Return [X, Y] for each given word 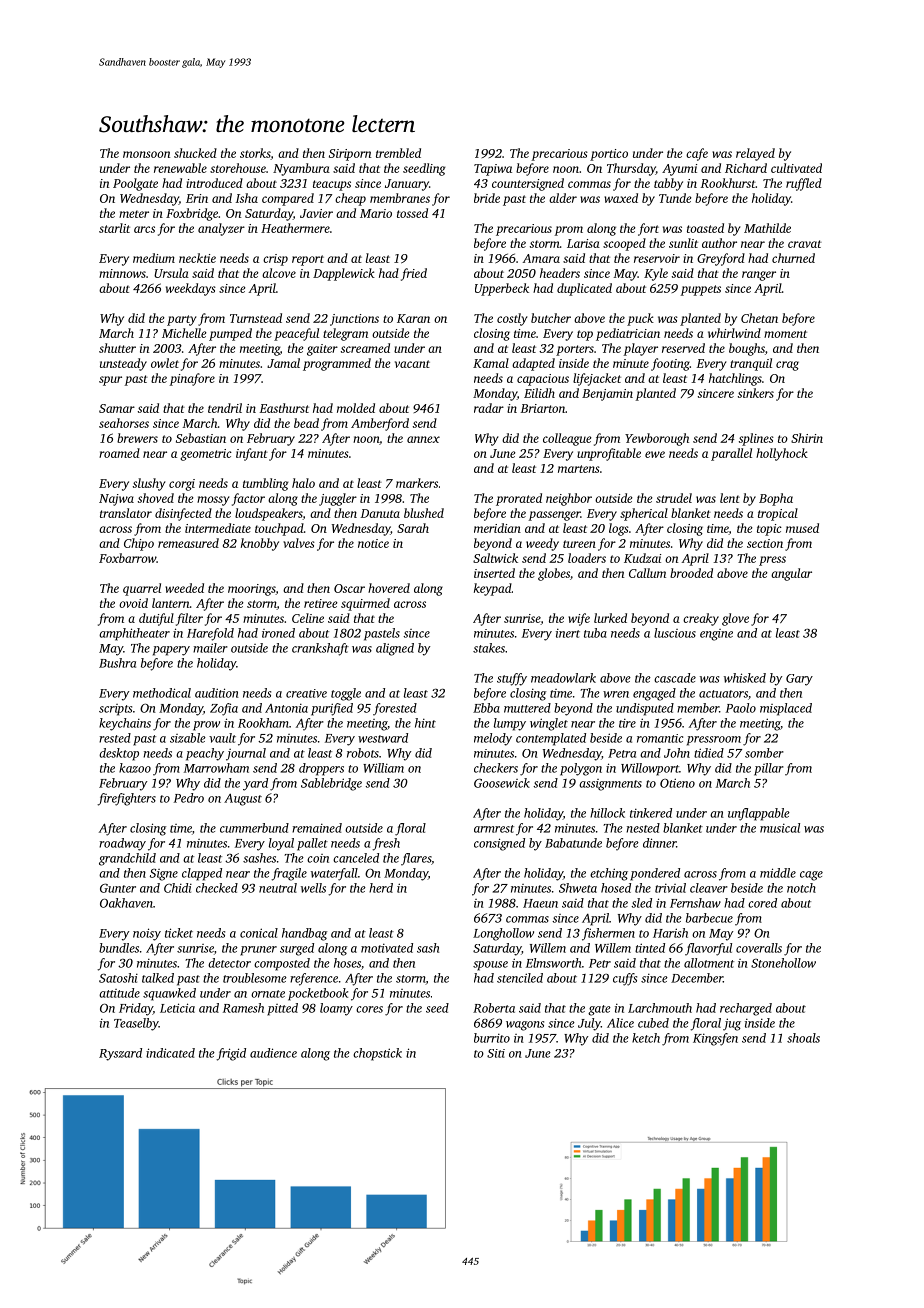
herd [381, 888]
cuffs [625, 979]
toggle [346, 694]
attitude [119, 993]
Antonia [286, 708]
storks [255, 154]
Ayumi [679, 170]
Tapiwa [493, 170]
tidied [709, 753]
